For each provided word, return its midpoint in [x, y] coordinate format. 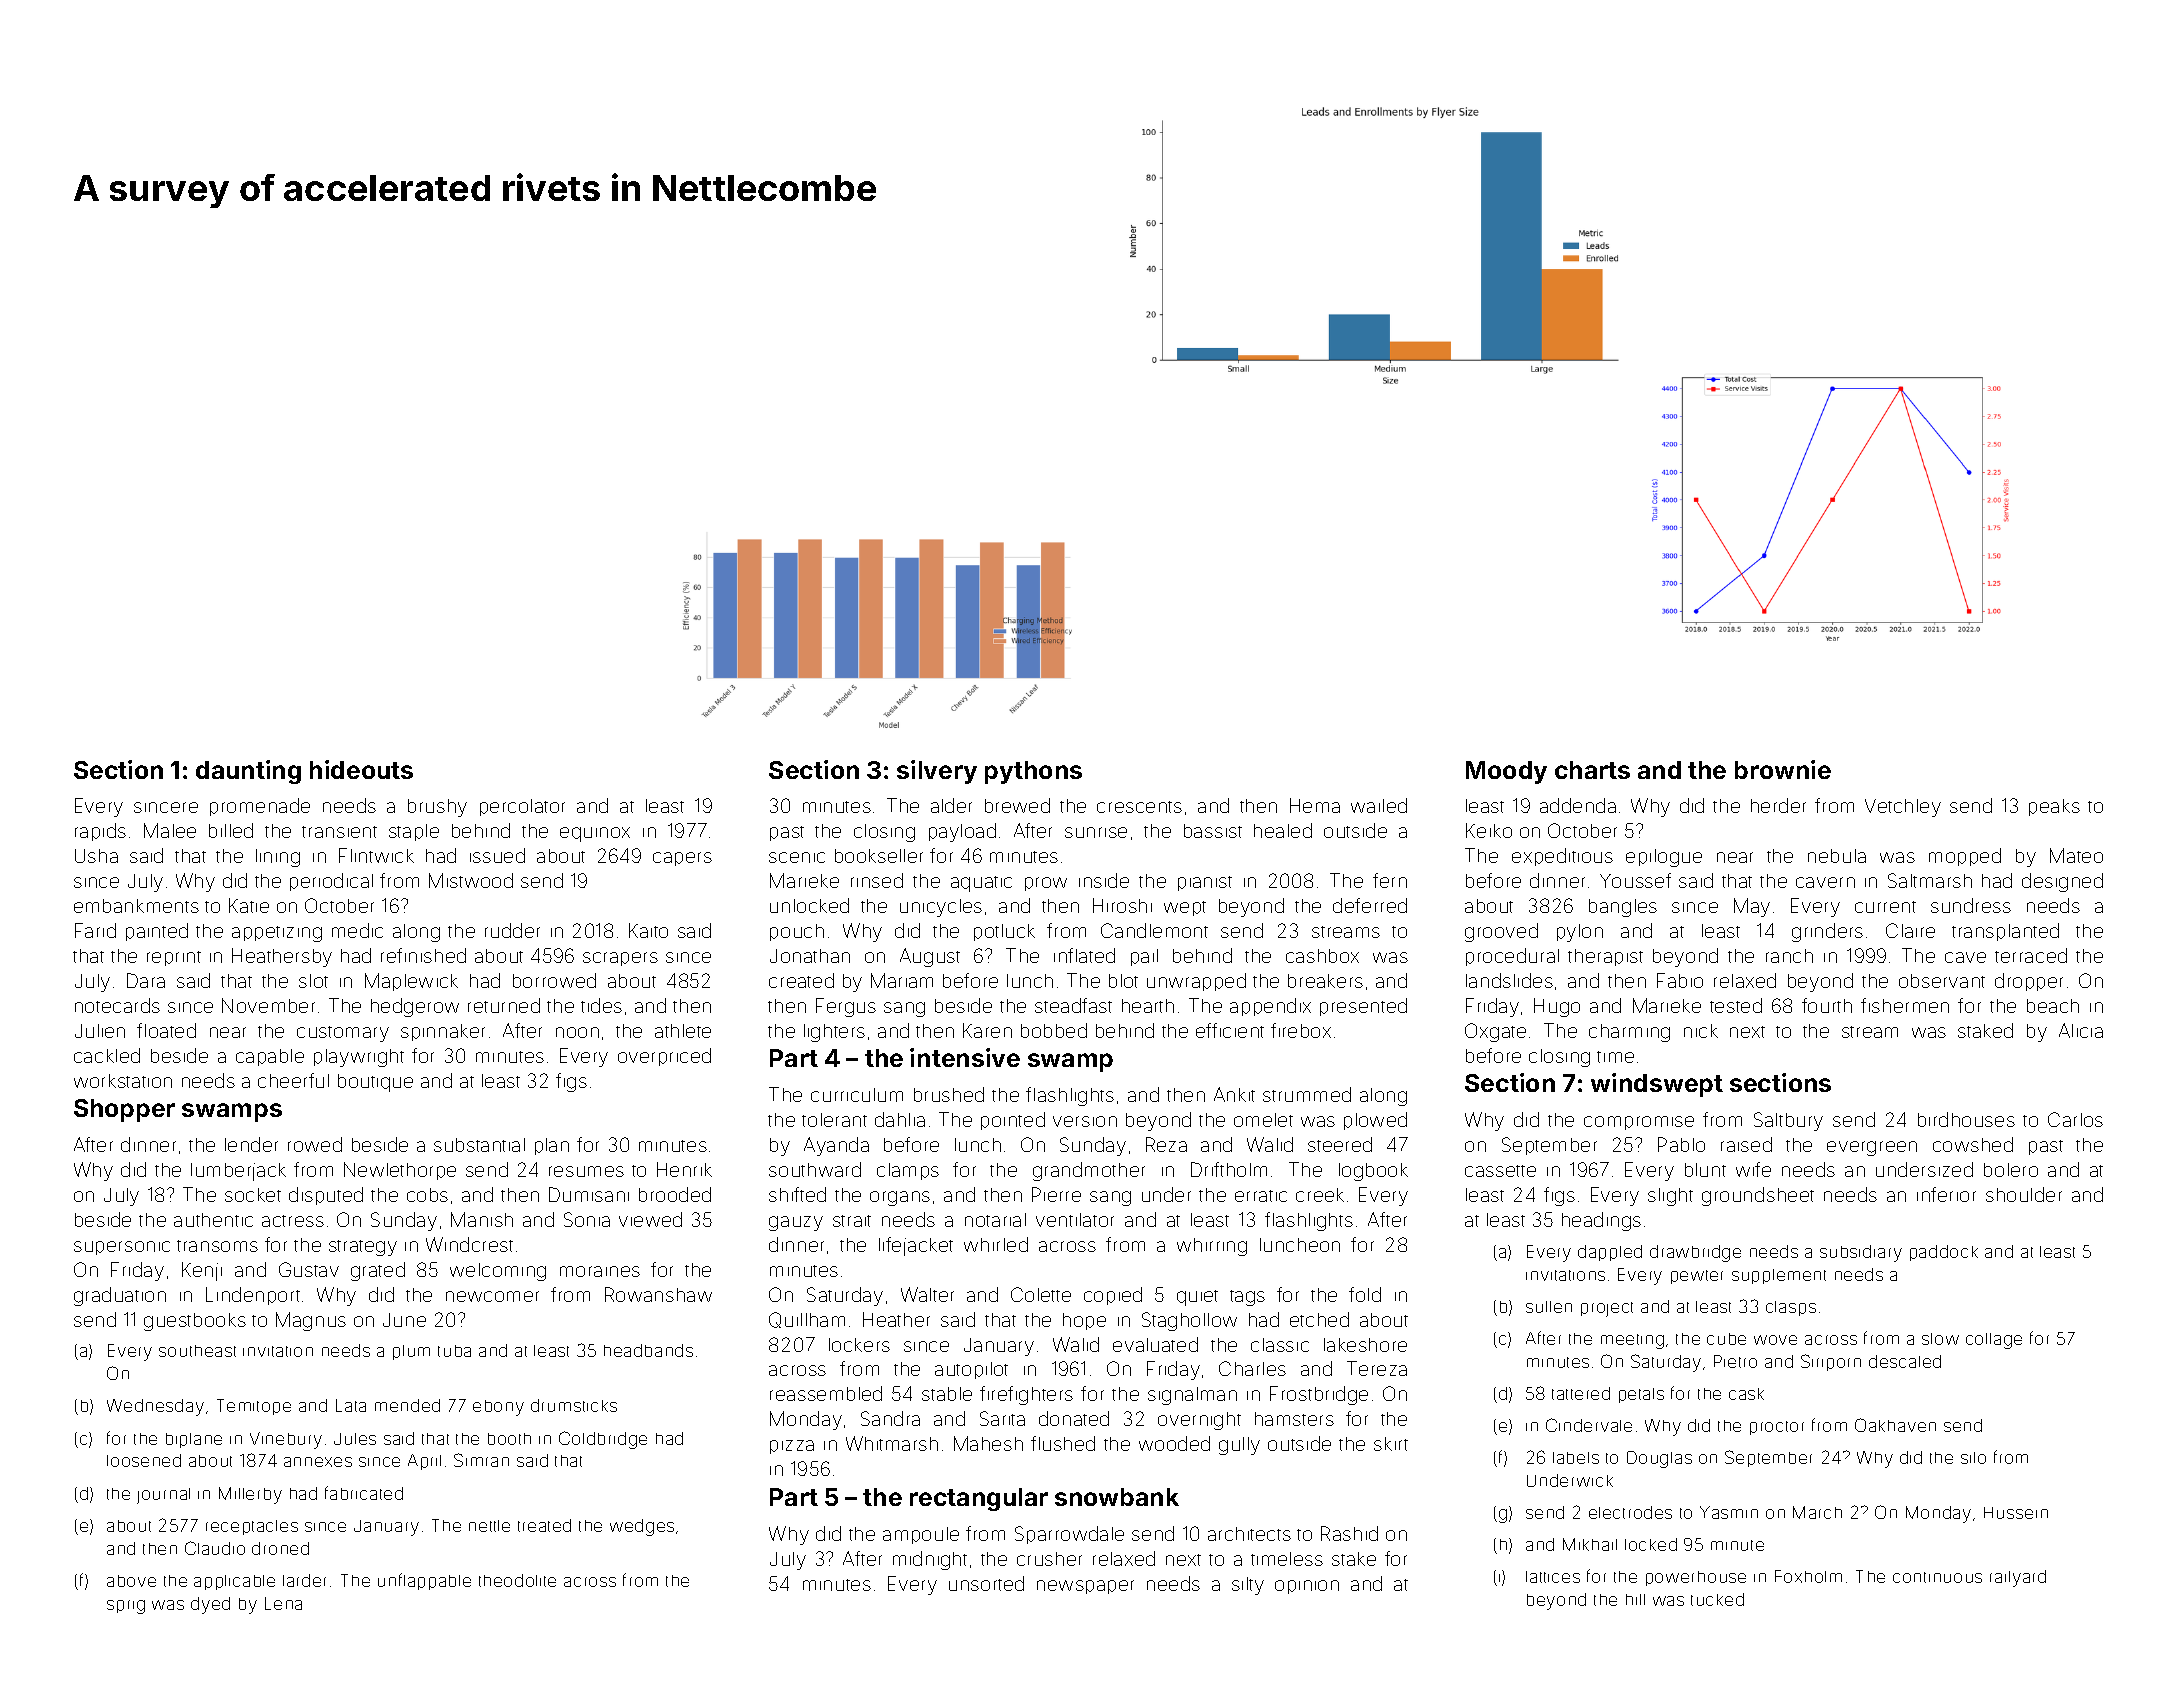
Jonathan [810, 956]
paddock [1944, 1253]
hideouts [361, 769]
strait [852, 1221]
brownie [1783, 769]
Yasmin [1729, 1512]
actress [293, 1221]
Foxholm [1808, 1576]
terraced [2031, 955]
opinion [1307, 1587]
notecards [117, 1005]
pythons [1033, 772]
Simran [481, 1460]
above [131, 1581]
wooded [1174, 1443]
